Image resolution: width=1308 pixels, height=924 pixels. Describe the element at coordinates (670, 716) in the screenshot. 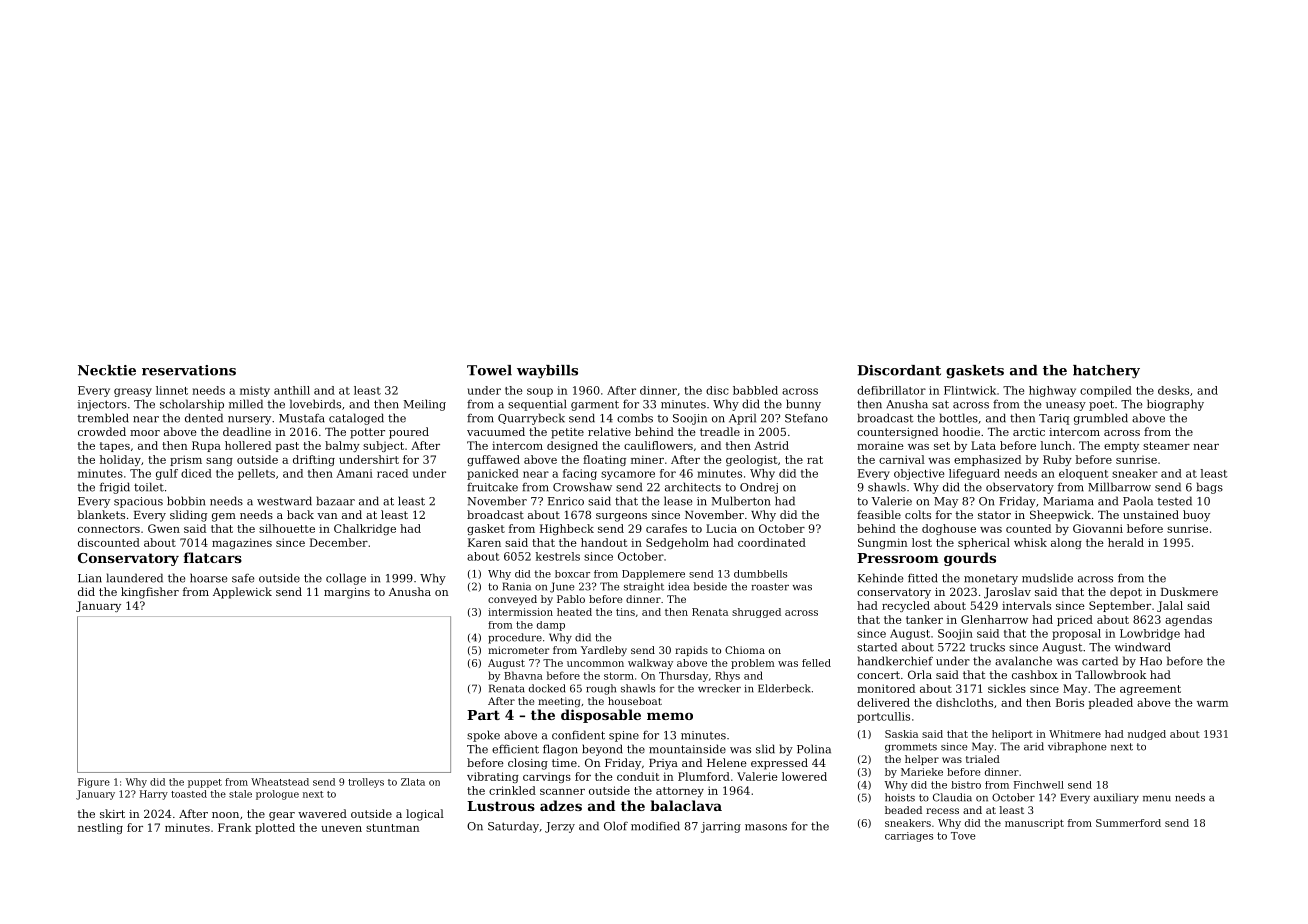

I see `memo` at that location.
